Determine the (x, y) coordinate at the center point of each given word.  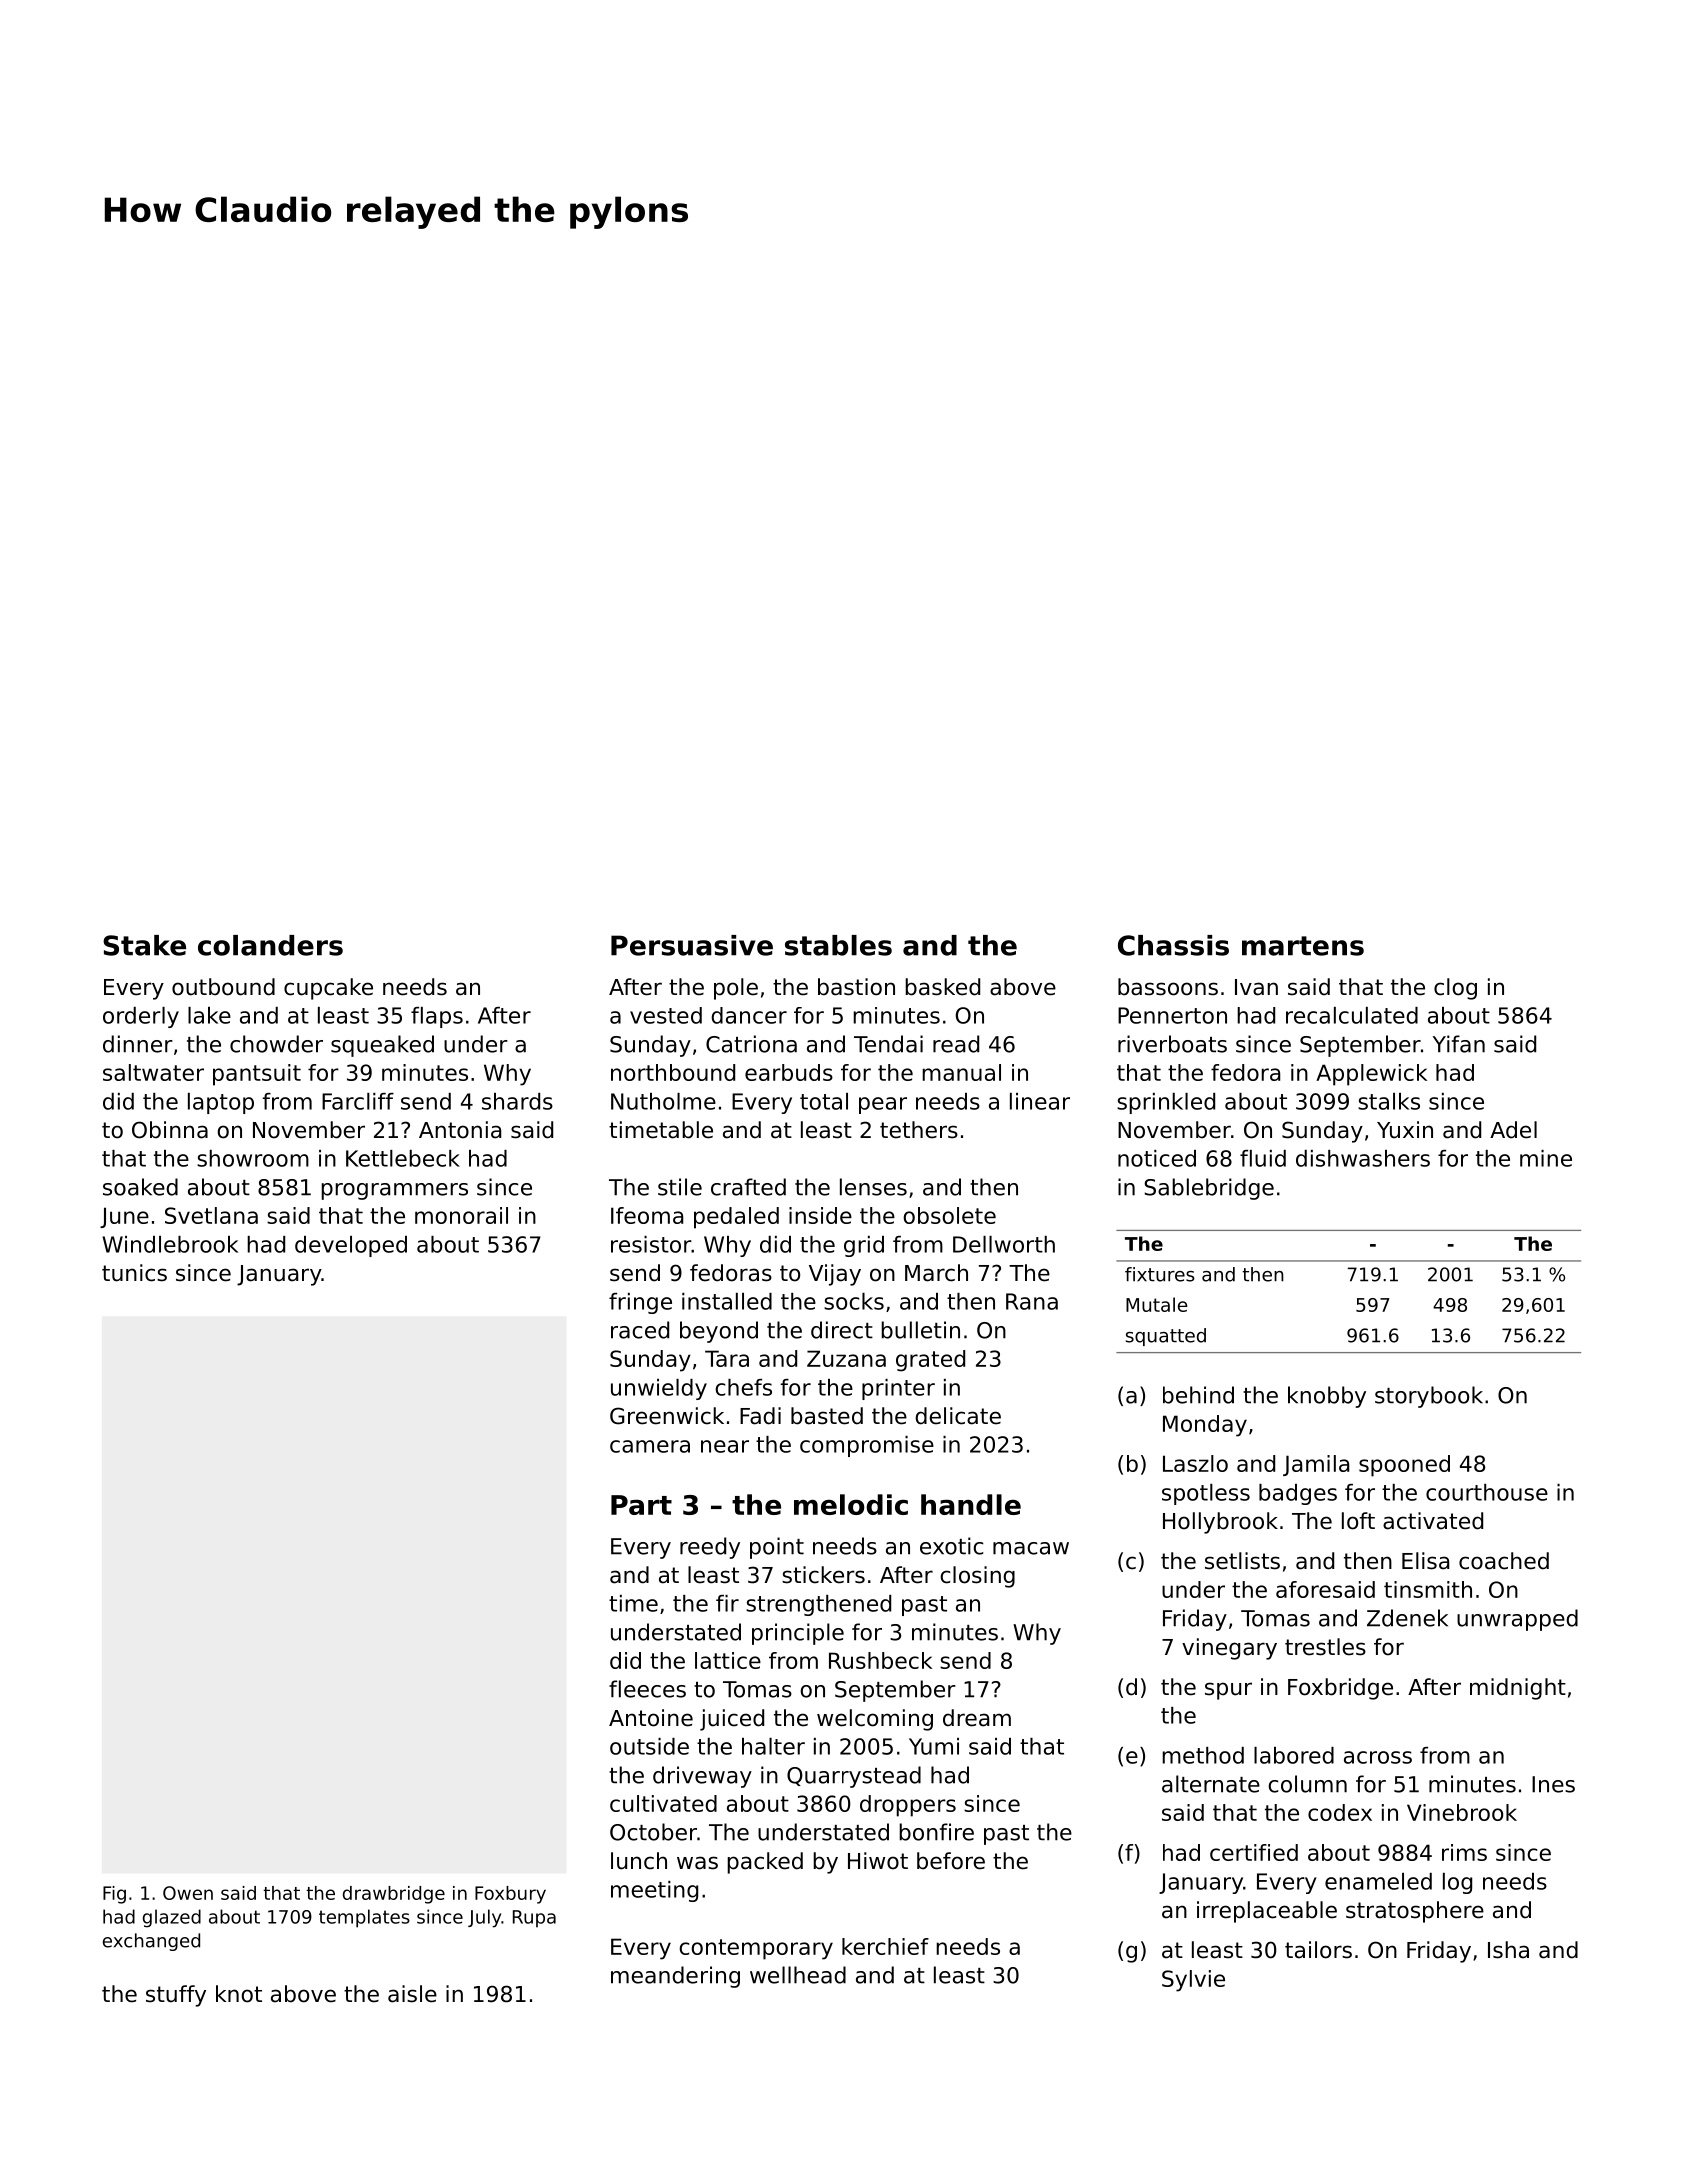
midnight (1518, 1689)
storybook (1429, 1397)
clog (1455, 989)
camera (650, 1446)
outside (649, 1746)
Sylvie (1193, 1981)
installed (727, 1301)
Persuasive (692, 945)
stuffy (176, 1996)
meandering (675, 1977)
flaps (437, 1017)
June (124, 1217)
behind (1198, 1395)
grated (930, 1361)
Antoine (651, 1718)
